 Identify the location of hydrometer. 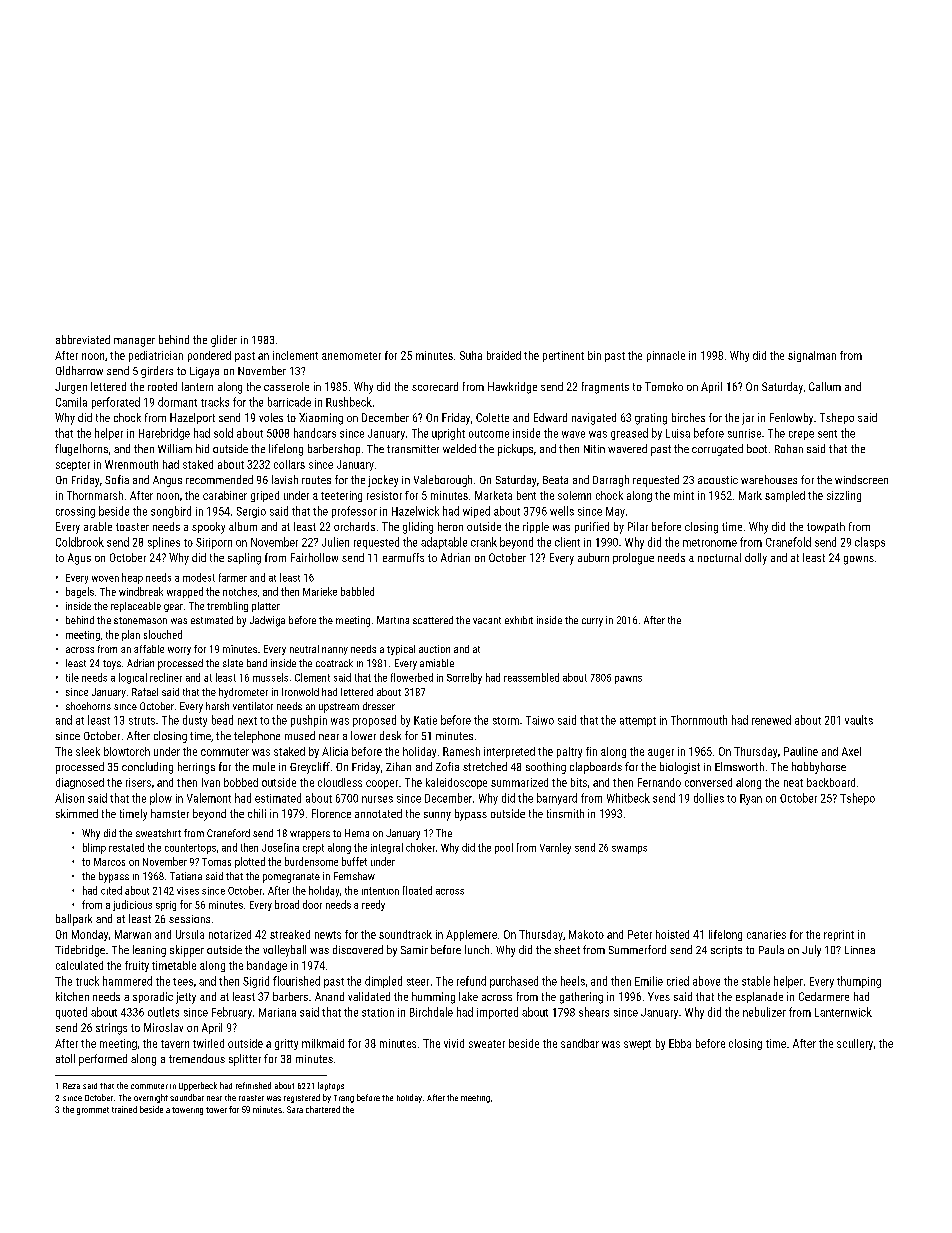
(243, 693).
